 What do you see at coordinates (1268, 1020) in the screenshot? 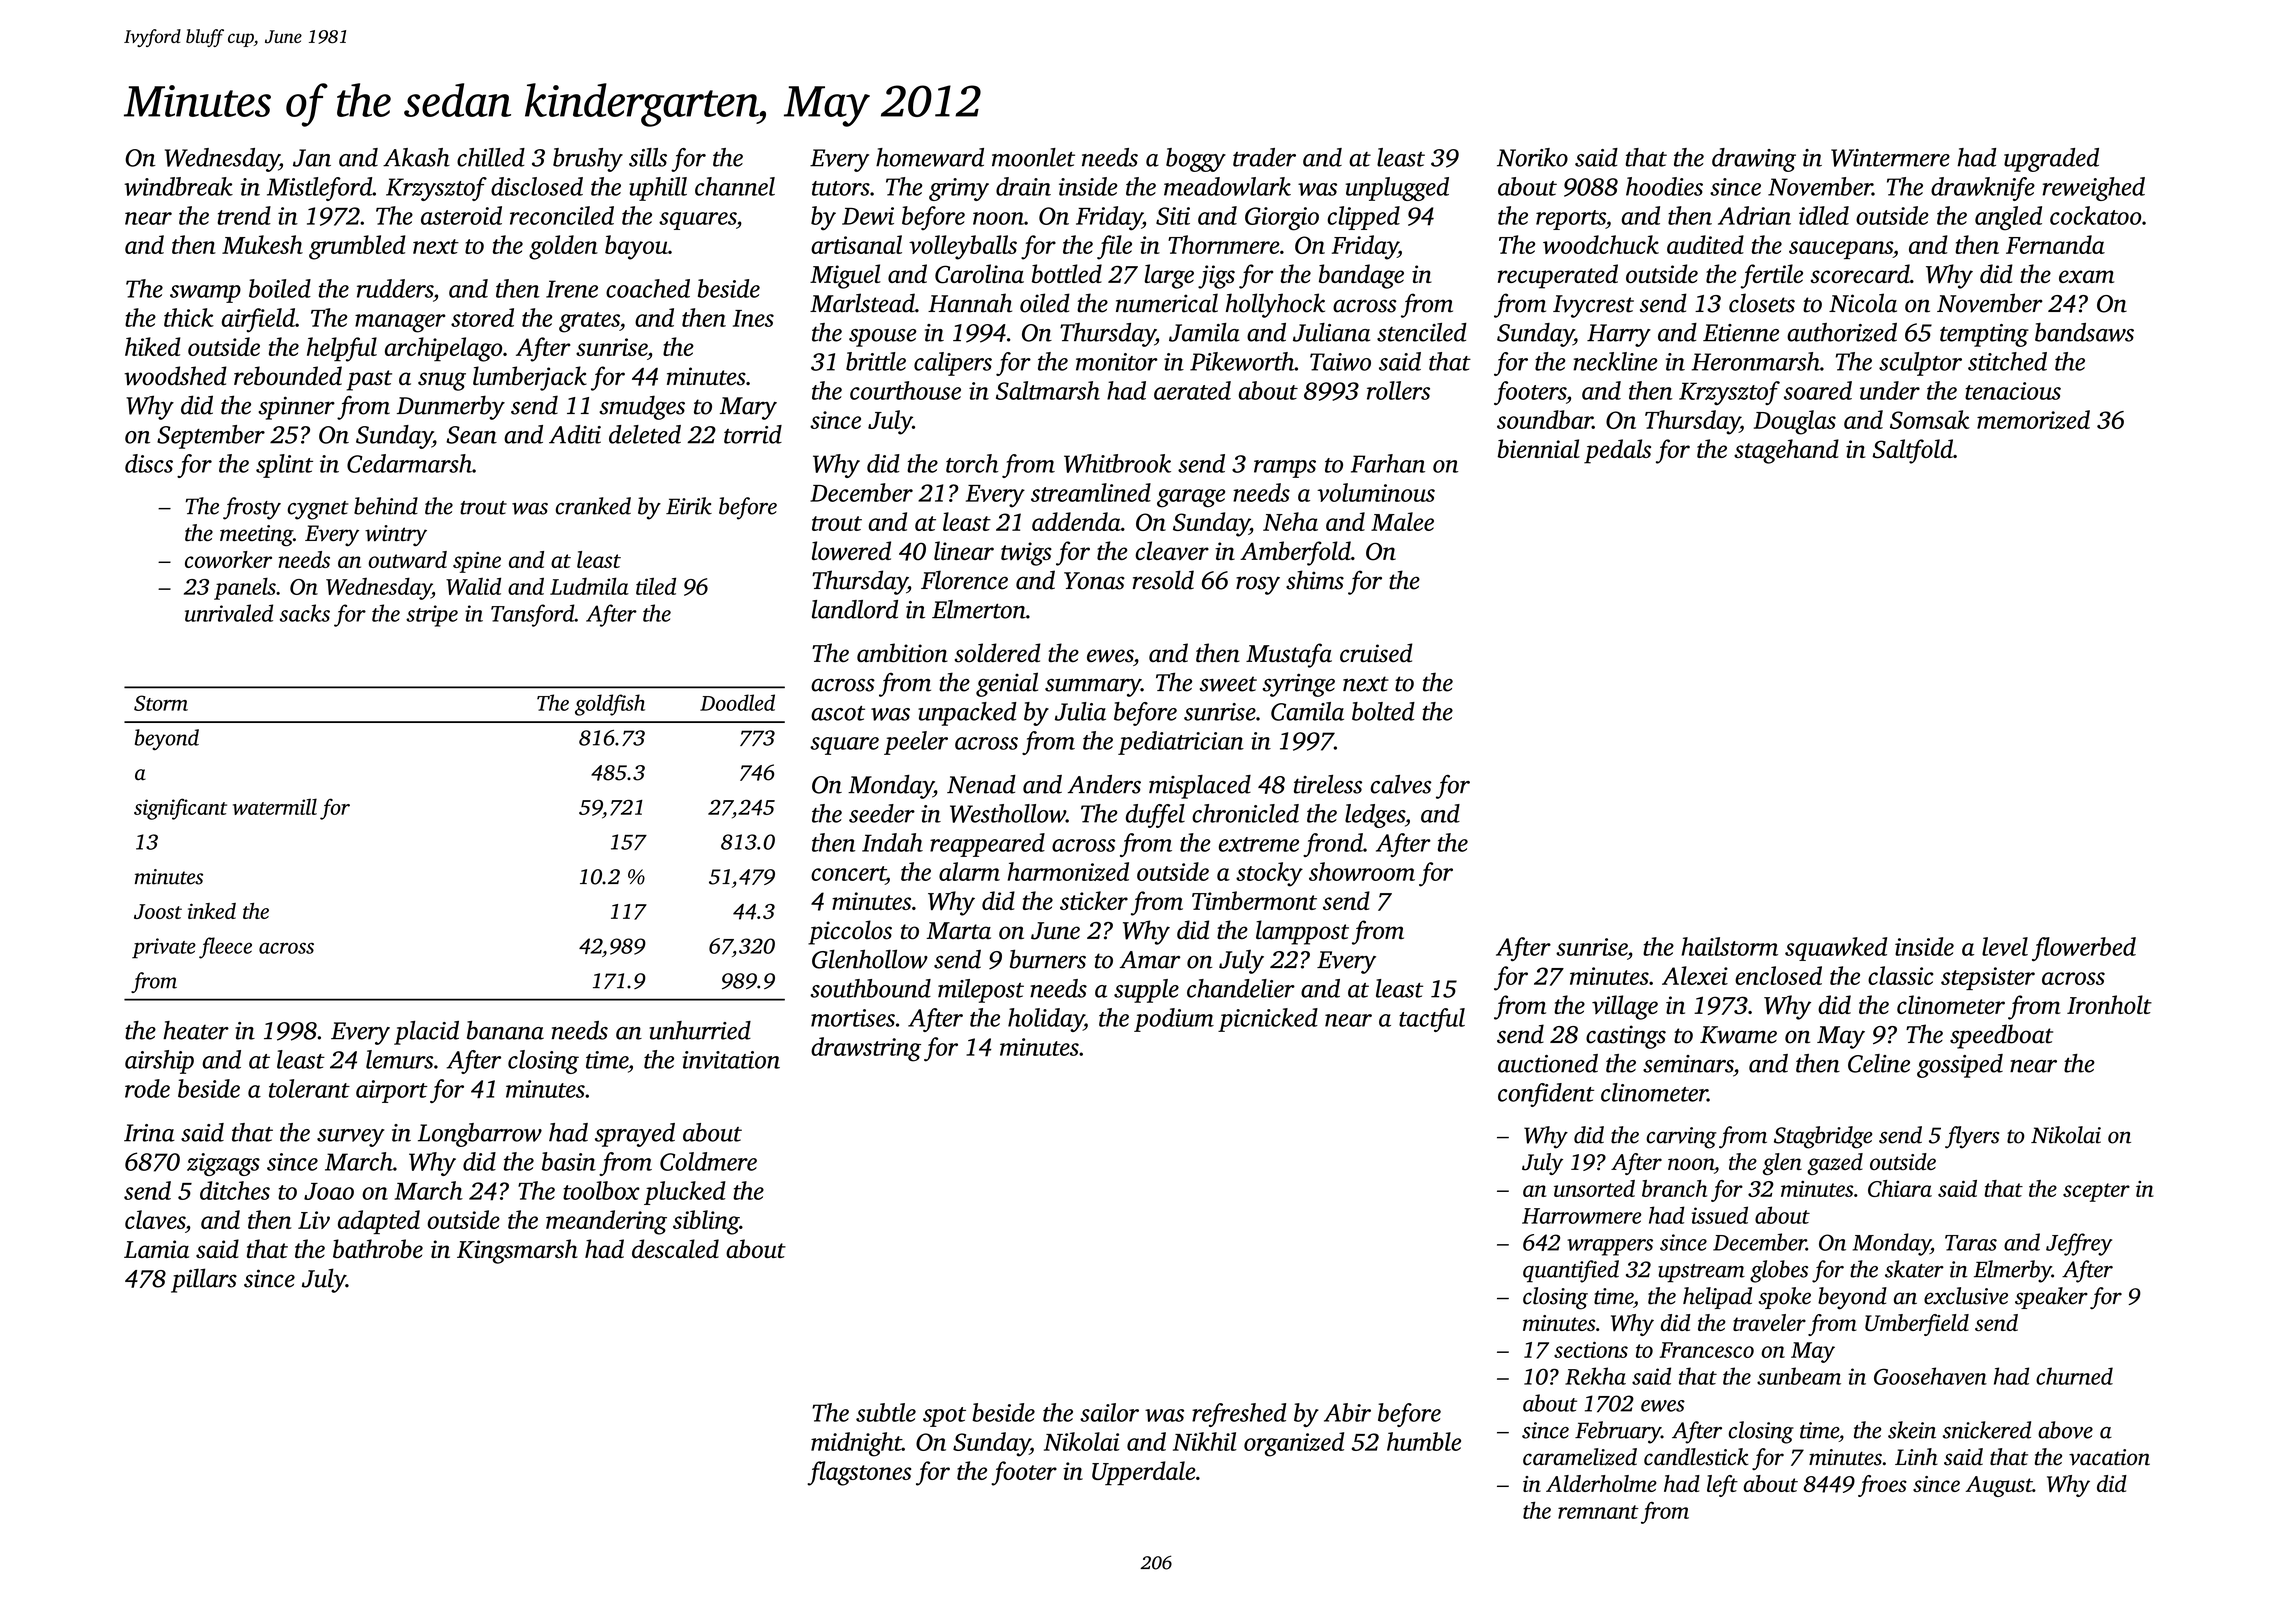
I see `picnicked` at bounding box center [1268, 1020].
